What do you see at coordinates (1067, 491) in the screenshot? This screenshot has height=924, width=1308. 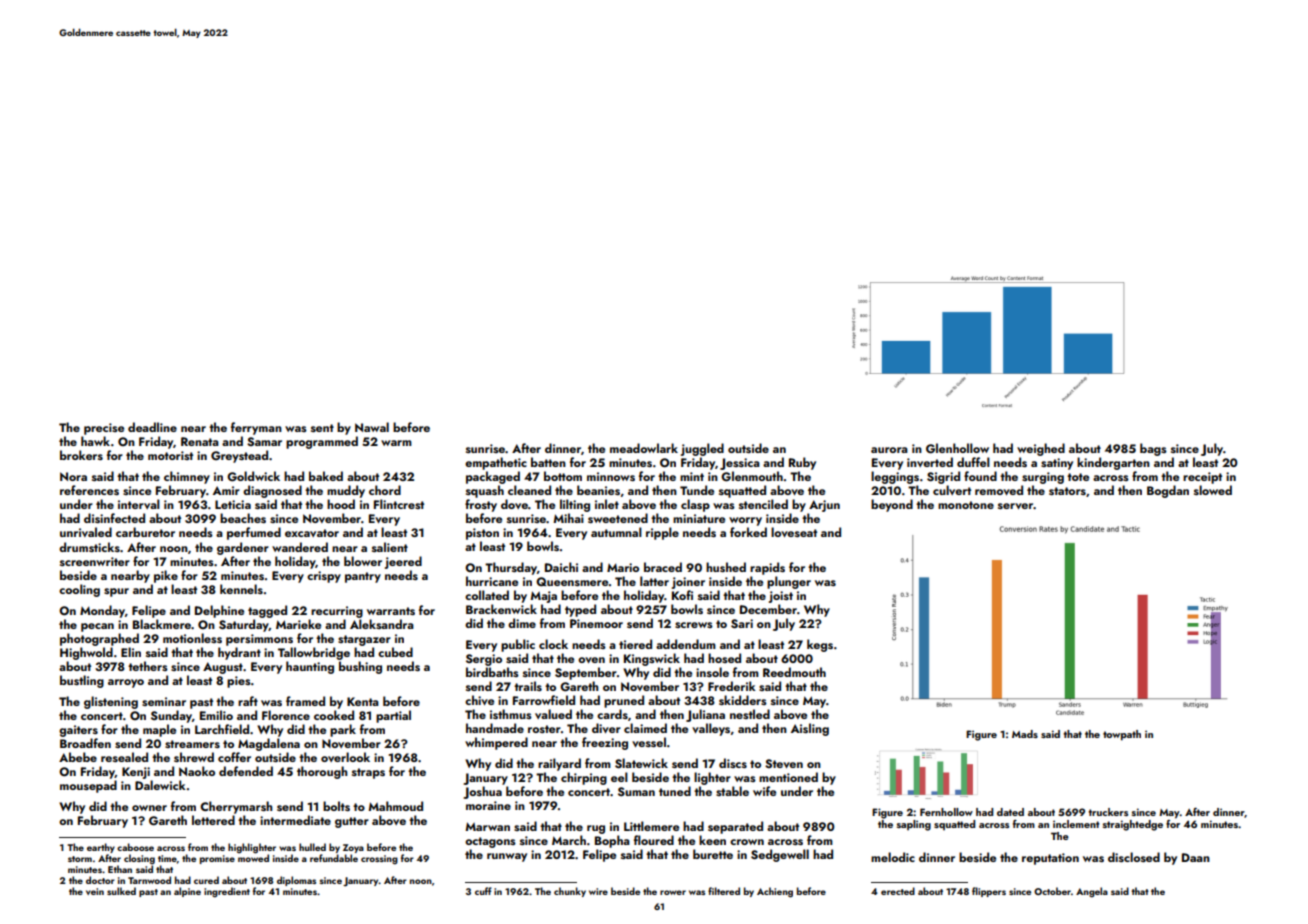 I see `stators` at bounding box center [1067, 491].
